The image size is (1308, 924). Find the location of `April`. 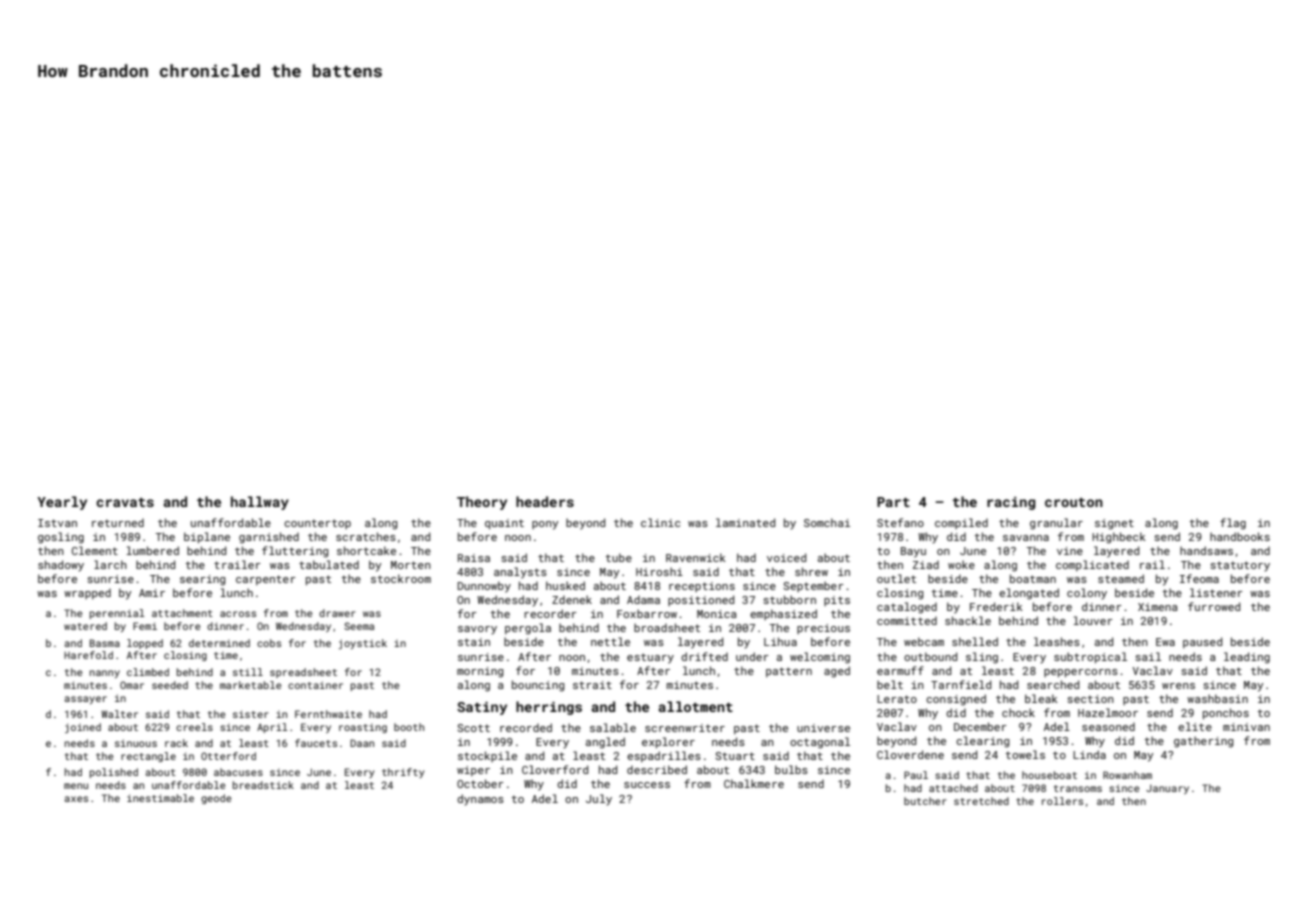

April is located at coordinates (272, 728).
